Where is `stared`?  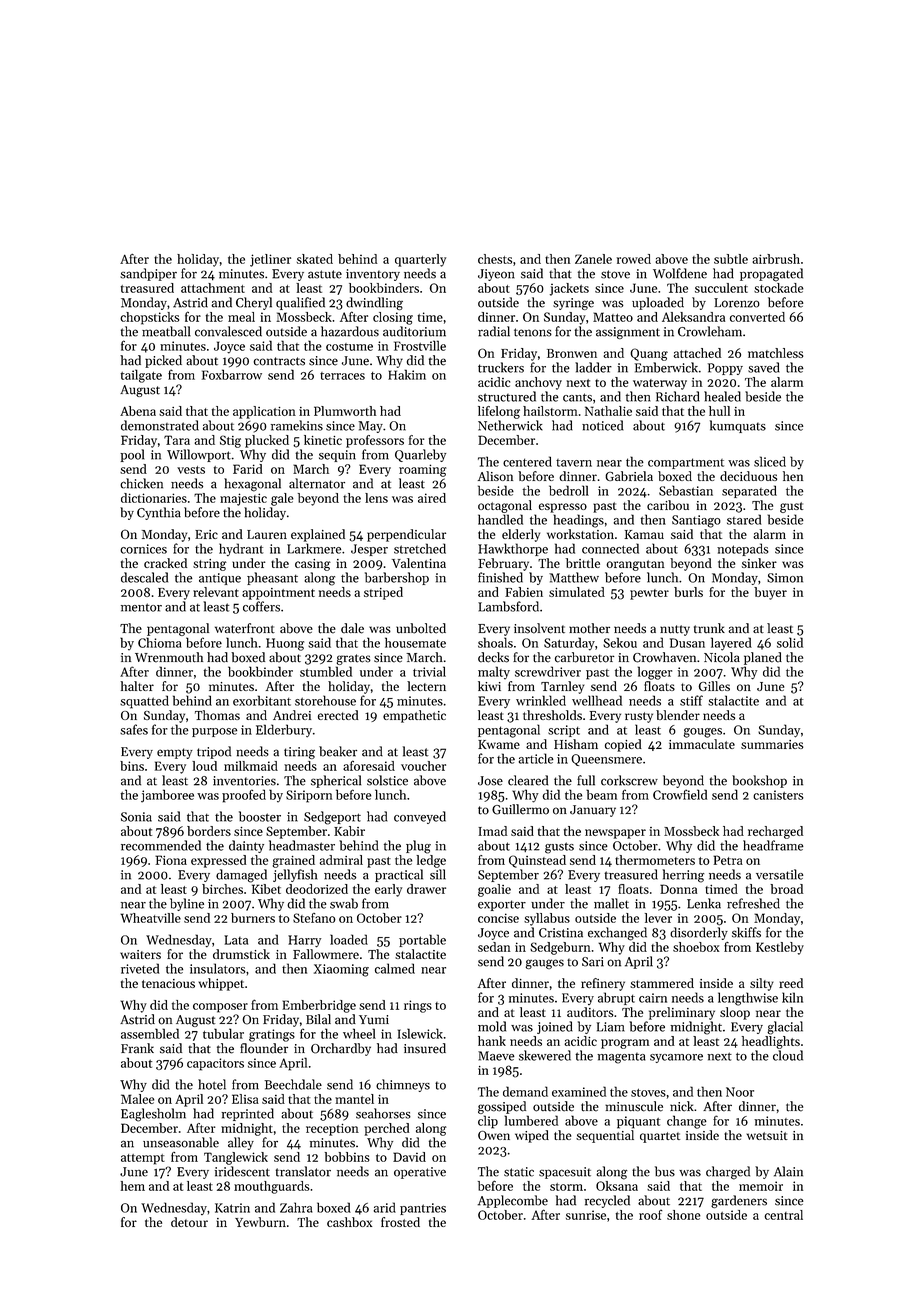 stared is located at coordinates (744, 519).
